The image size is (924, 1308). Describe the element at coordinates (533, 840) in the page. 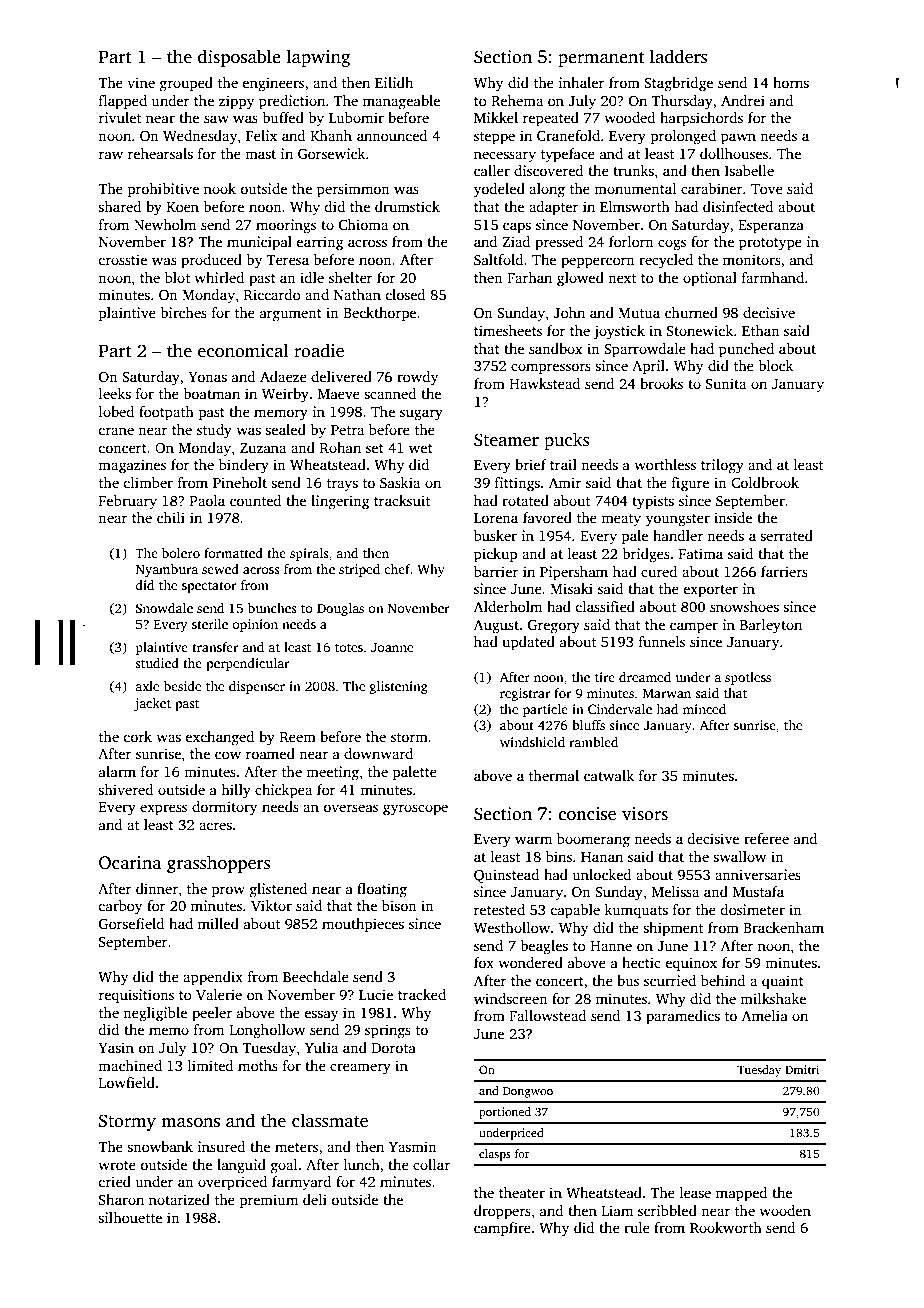

I see `warm` at that location.
